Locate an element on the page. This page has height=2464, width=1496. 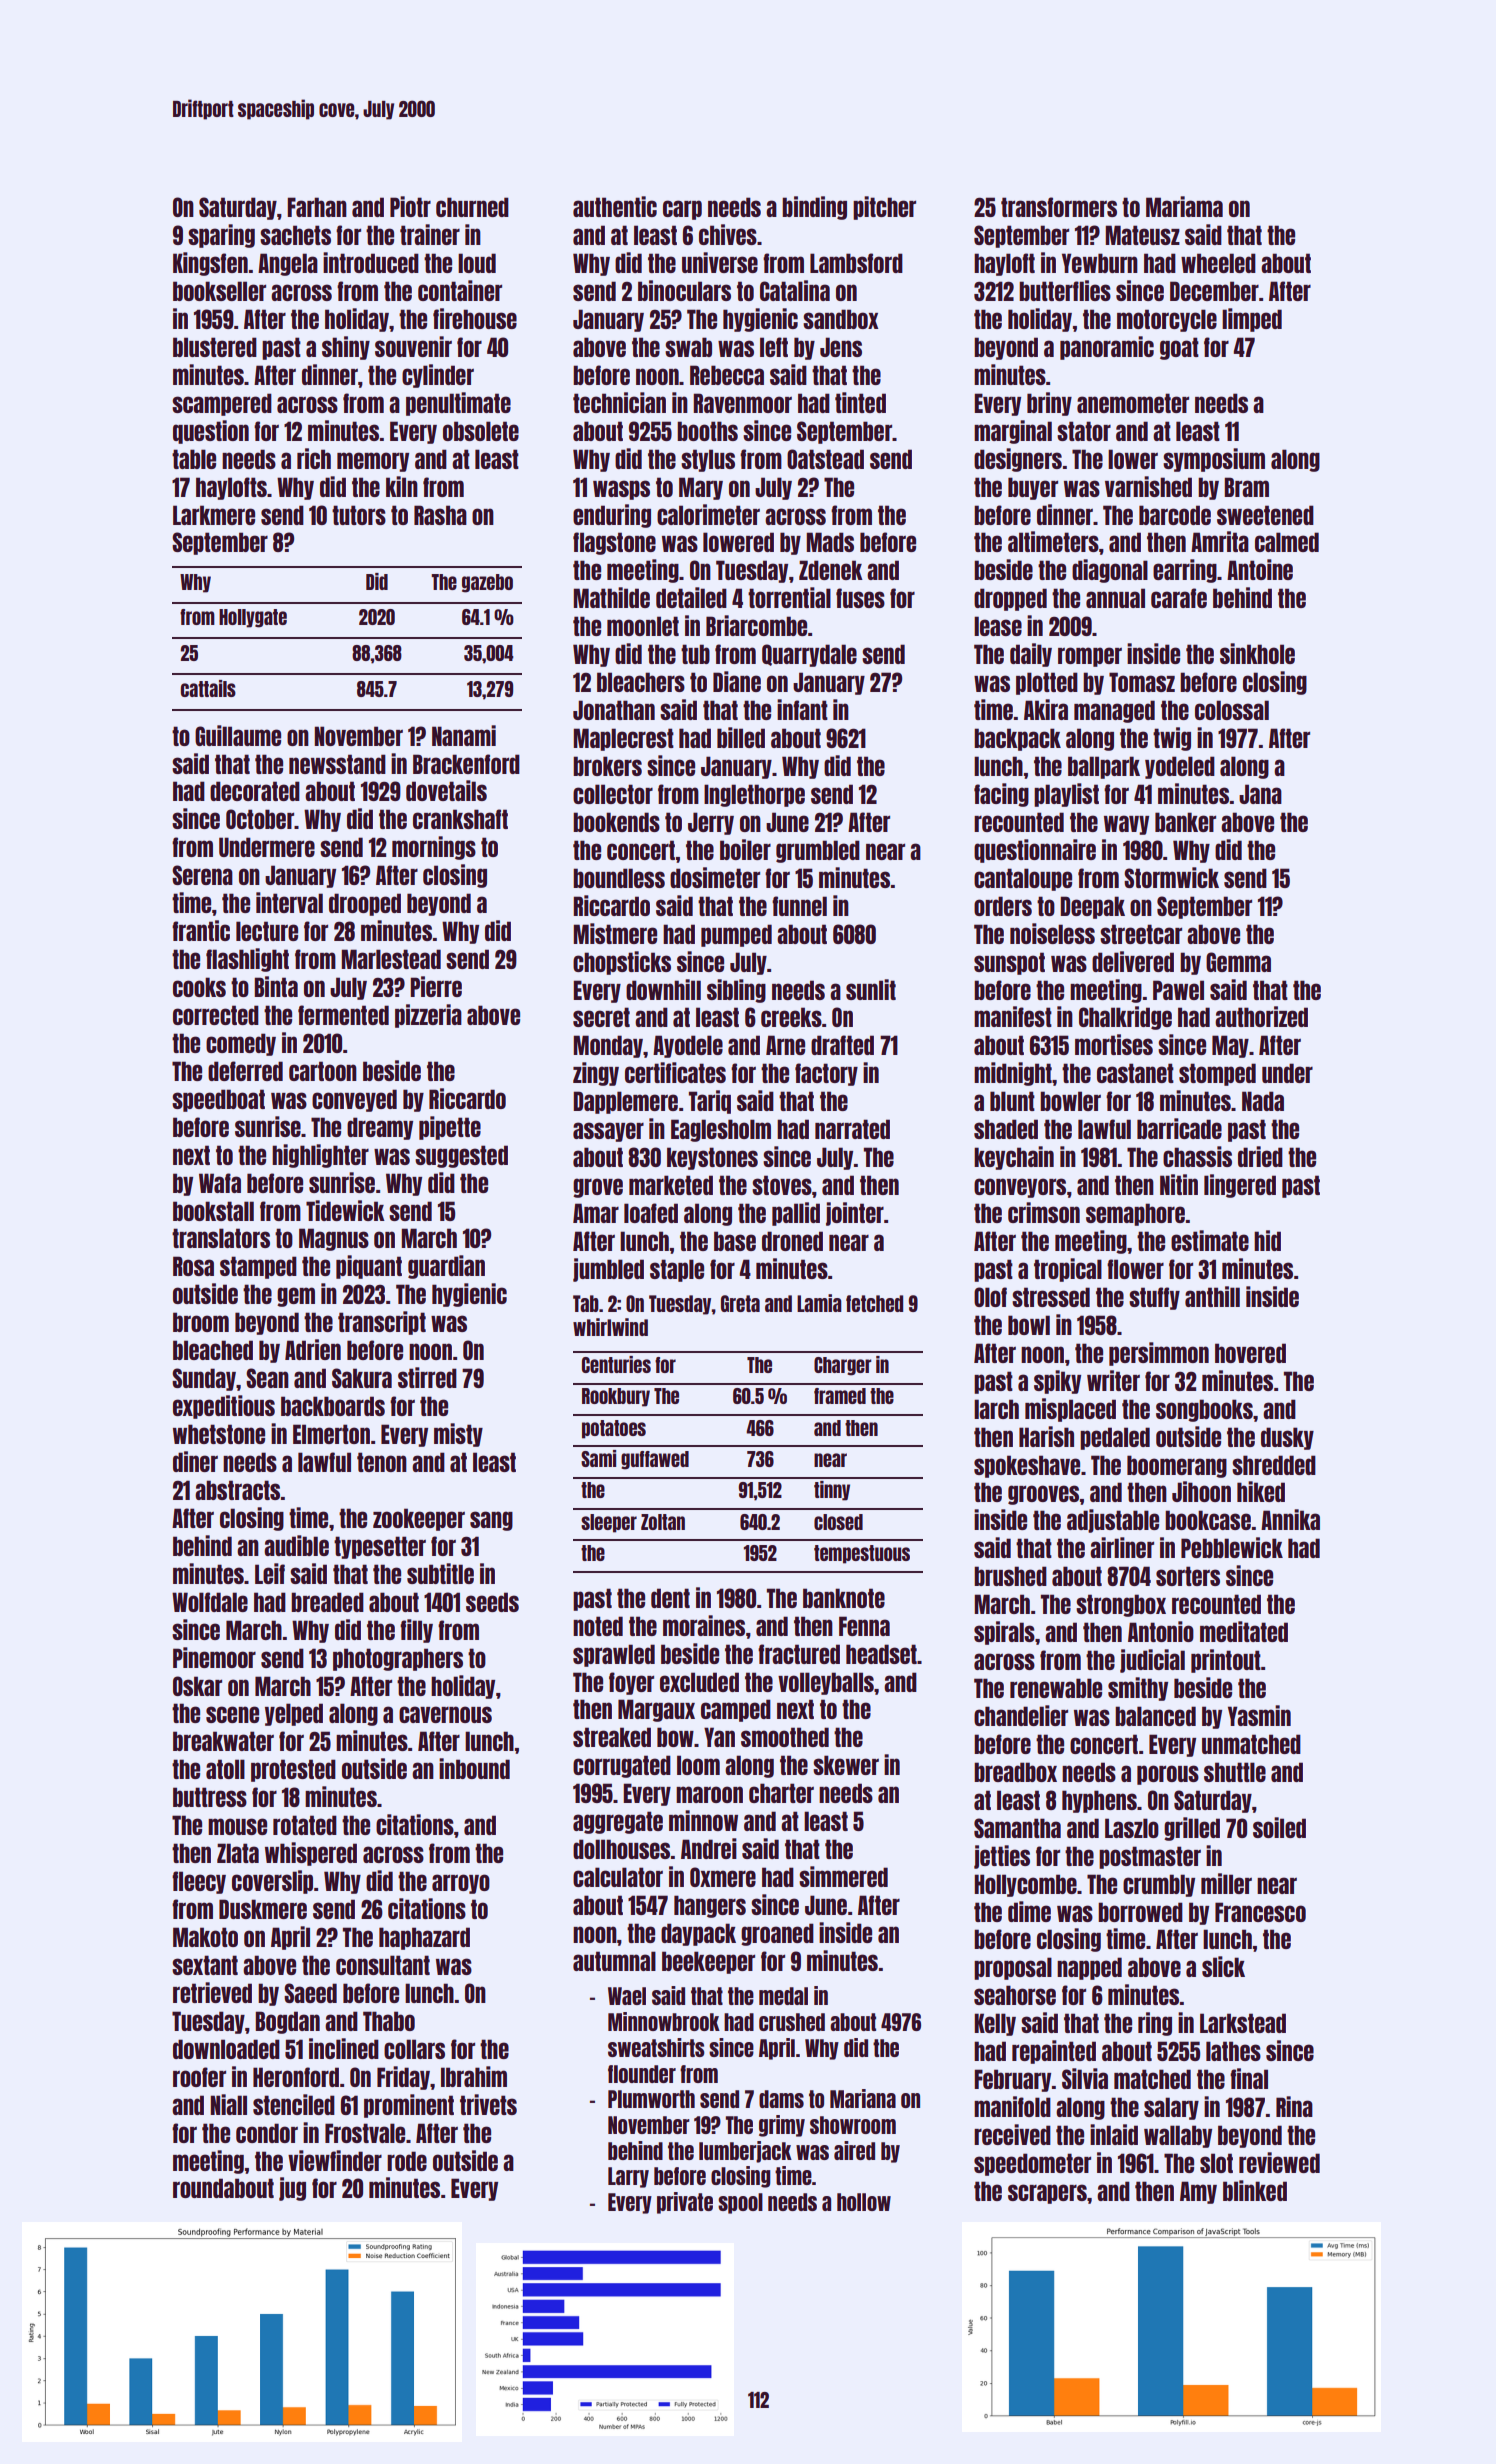
Inglethorpe is located at coordinates (754, 795).
